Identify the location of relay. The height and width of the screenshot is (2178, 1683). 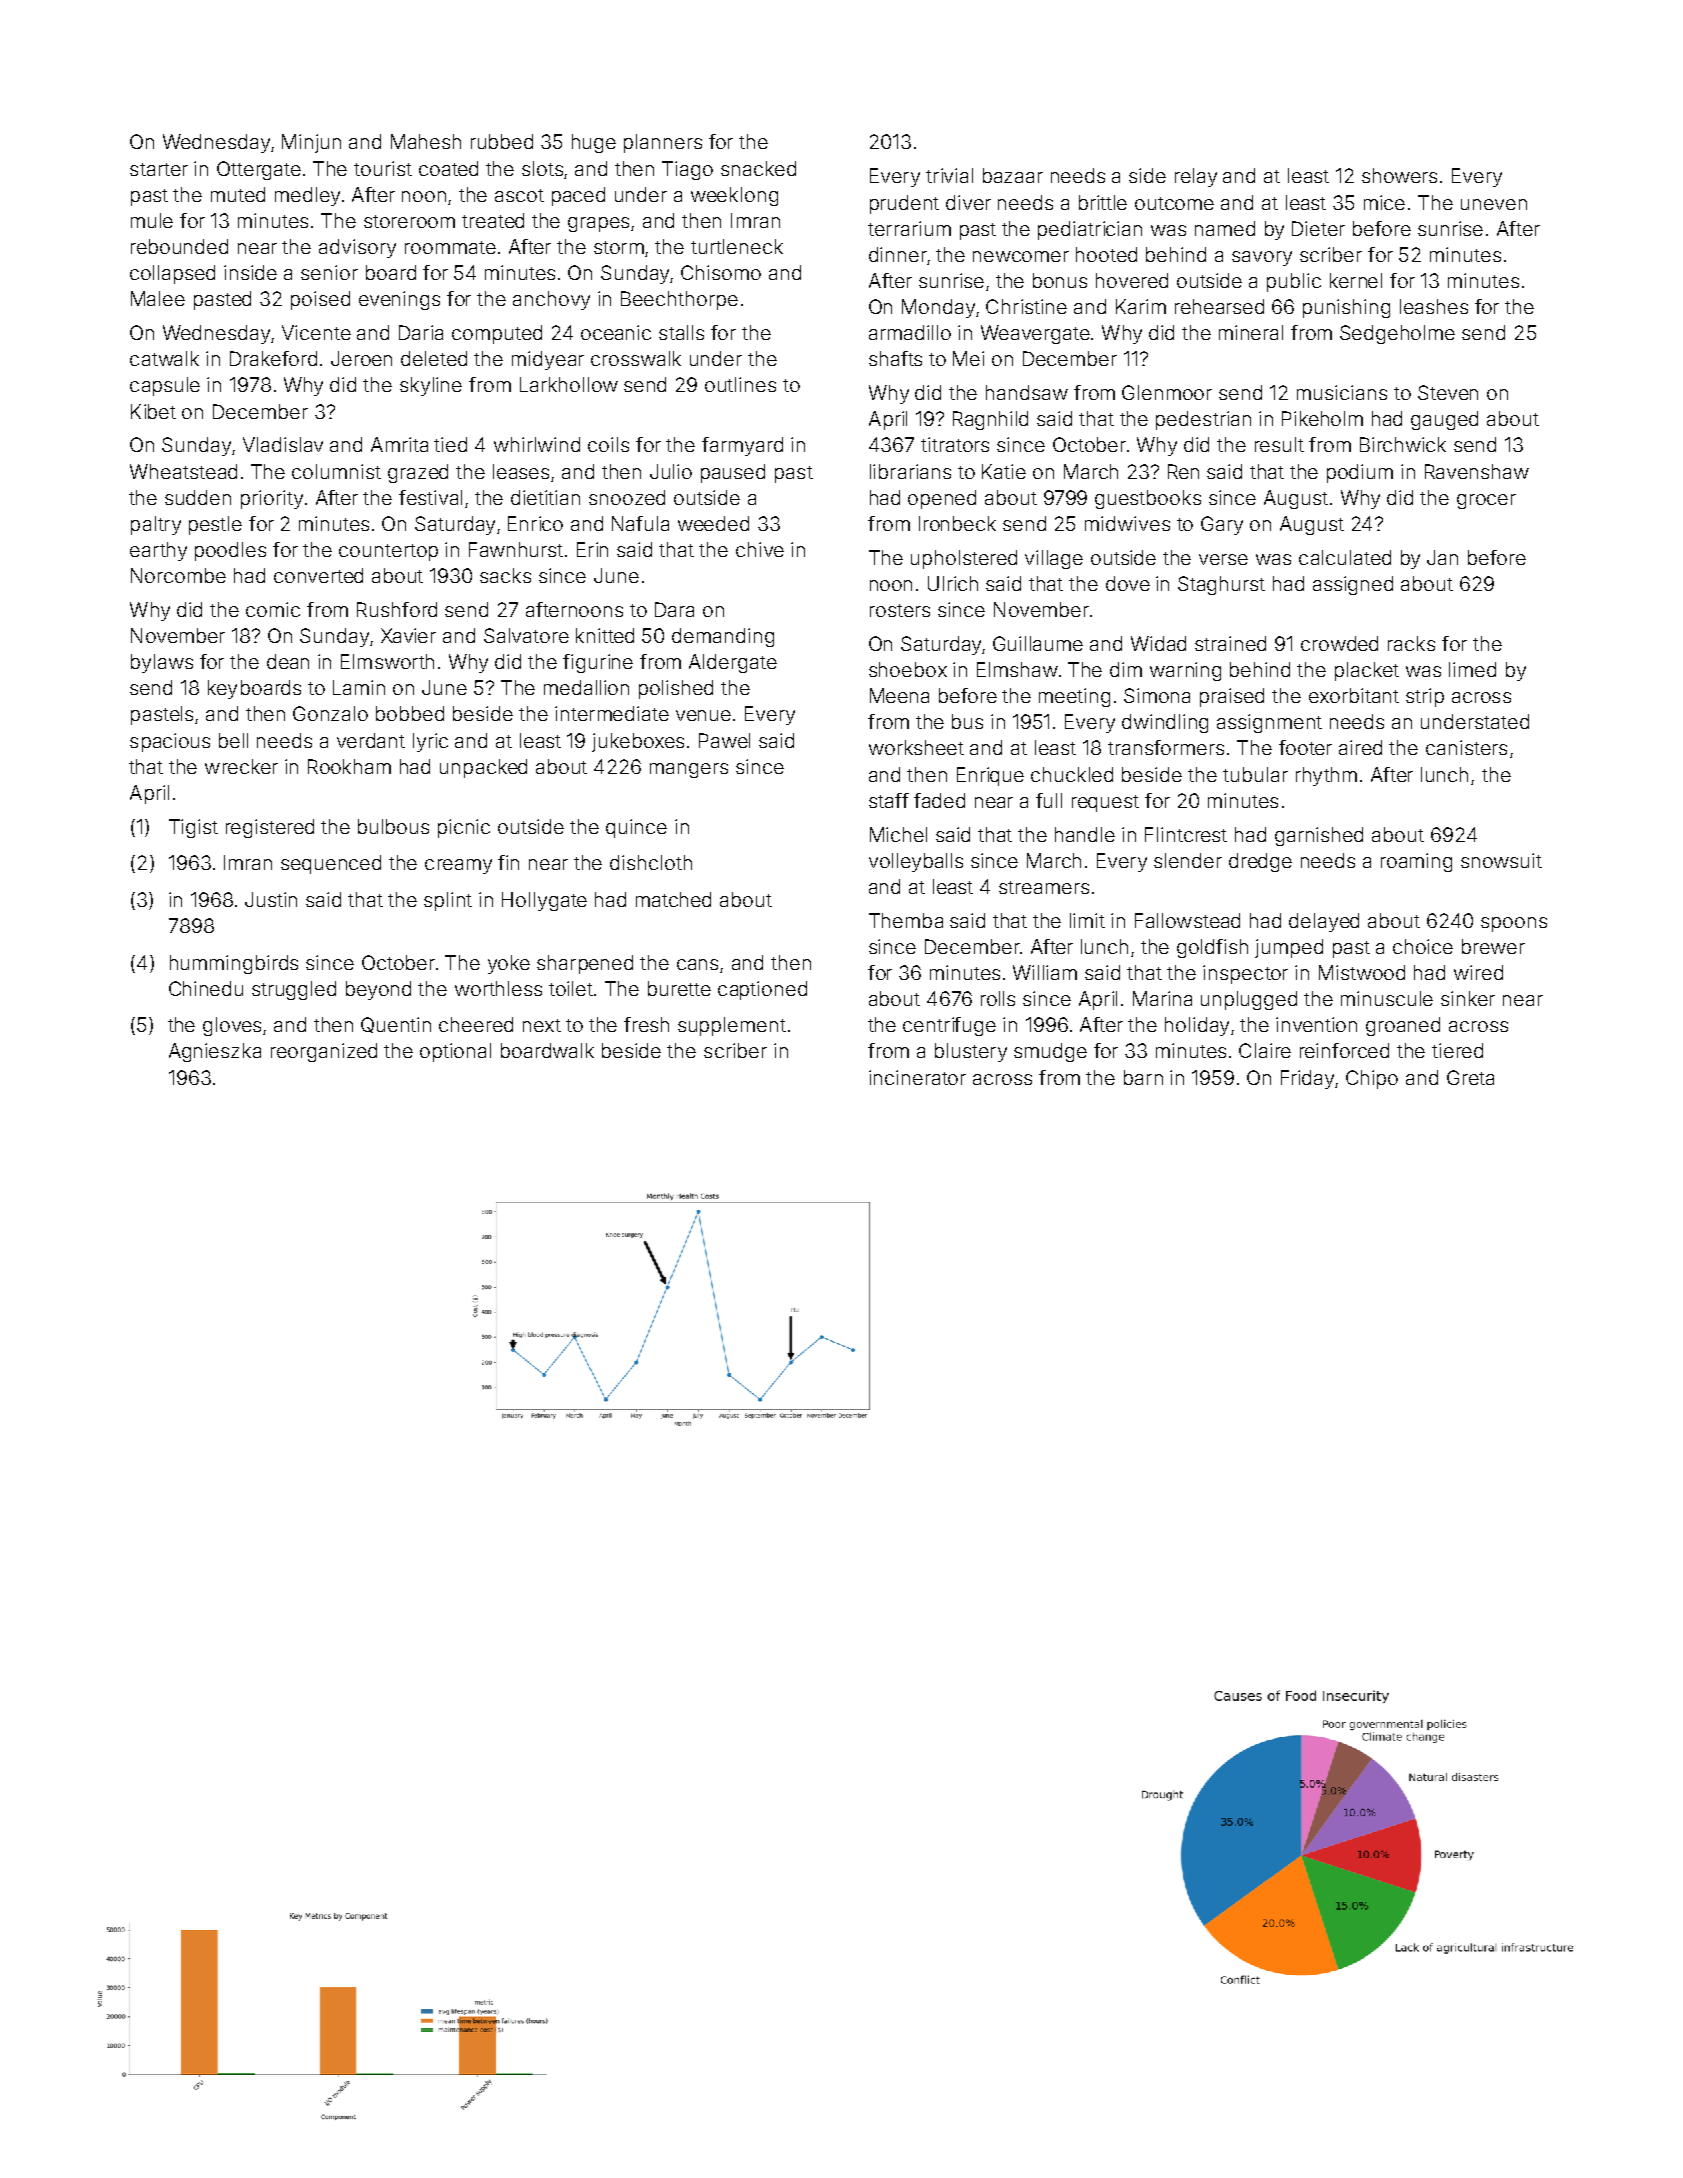
(1196, 177).
